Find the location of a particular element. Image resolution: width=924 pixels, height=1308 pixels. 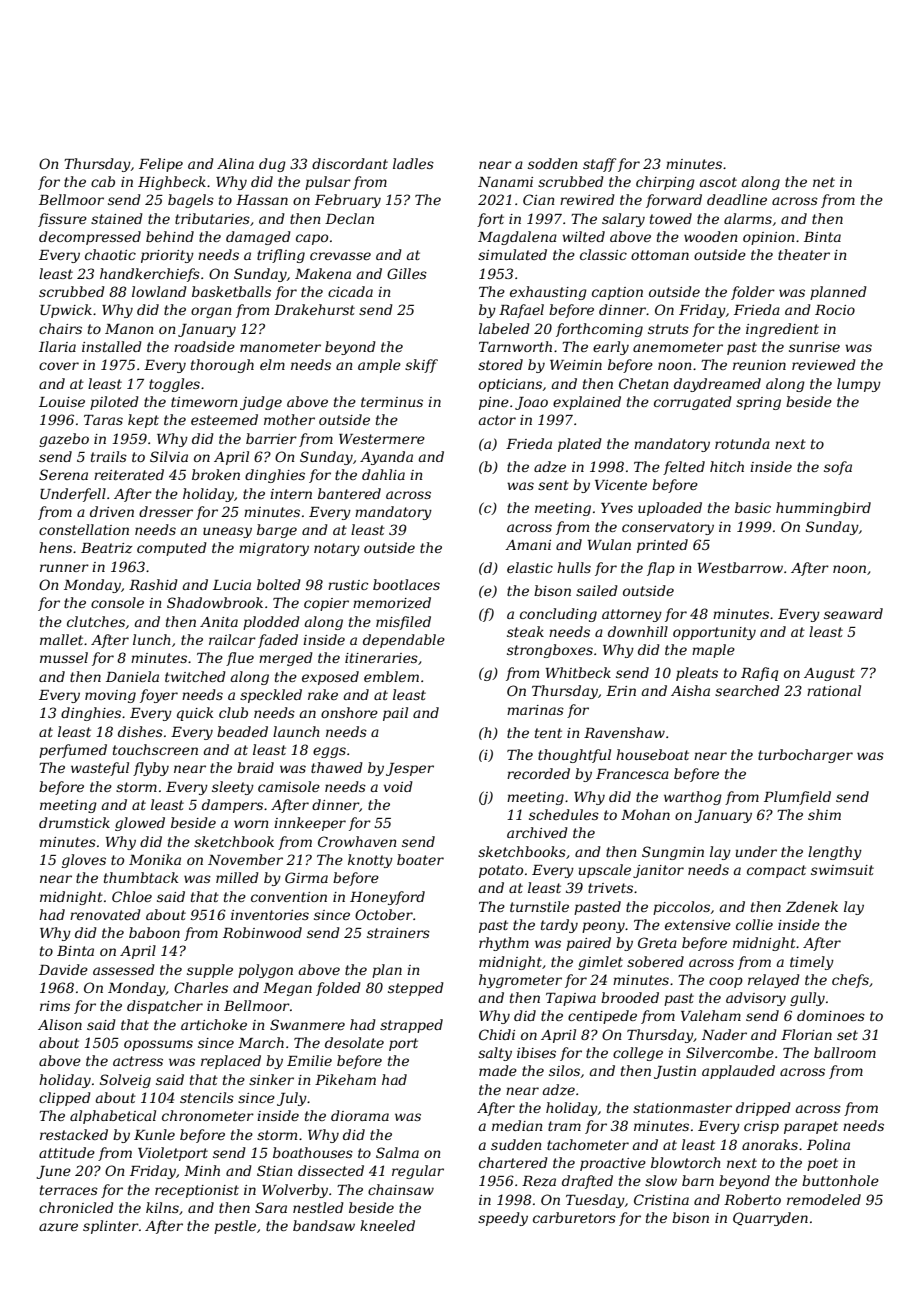

glowed is located at coordinates (140, 824).
